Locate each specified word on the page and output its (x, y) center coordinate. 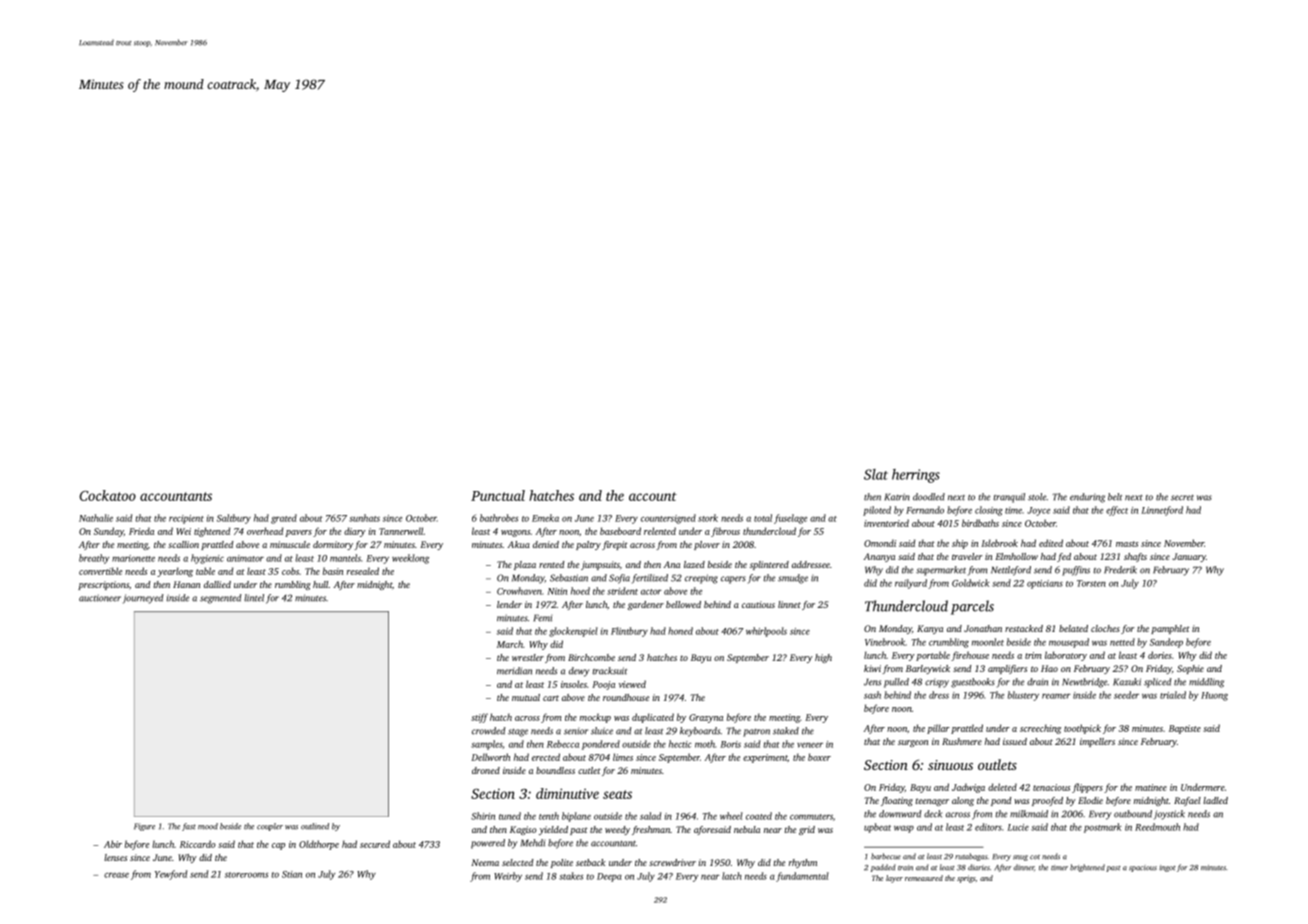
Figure (144, 827)
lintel (254, 598)
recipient (186, 519)
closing (989, 511)
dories (1160, 655)
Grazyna (706, 718)
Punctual (498, 495)
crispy (937, 683)
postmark (1102, 828)
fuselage (790, 519)
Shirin (483, 816)
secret (1182, 498)
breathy (94, 559)
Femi (543, 618)
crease (116, 875)
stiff (479, 718)
